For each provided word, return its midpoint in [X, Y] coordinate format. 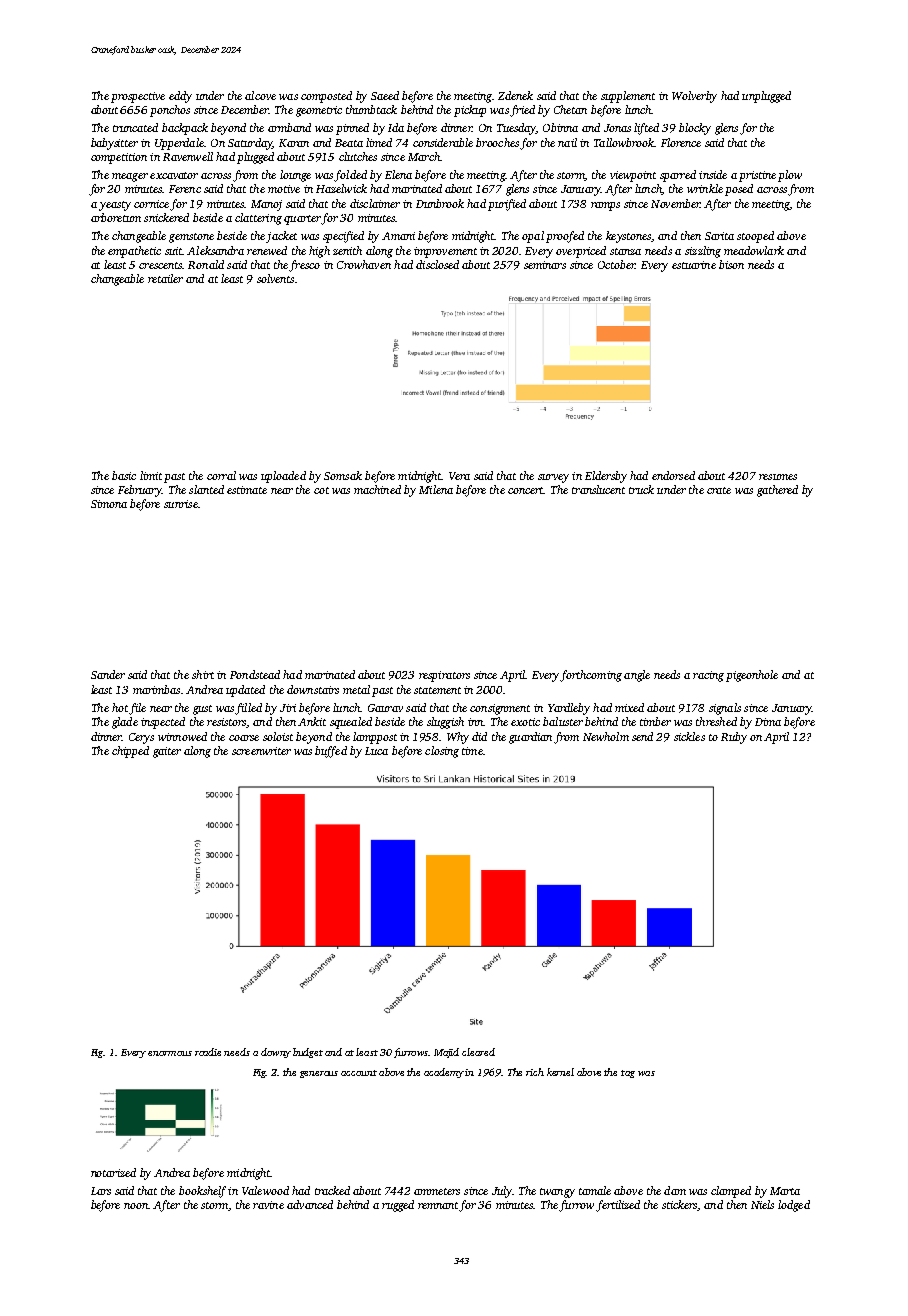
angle [637, 676]
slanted [206, 489]
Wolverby [694, 97]
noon [136, 1206]
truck [641, 489]
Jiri [288, 708]
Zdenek [515, 95]
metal [356, 689]
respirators [444, 676]
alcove [260, 95]
